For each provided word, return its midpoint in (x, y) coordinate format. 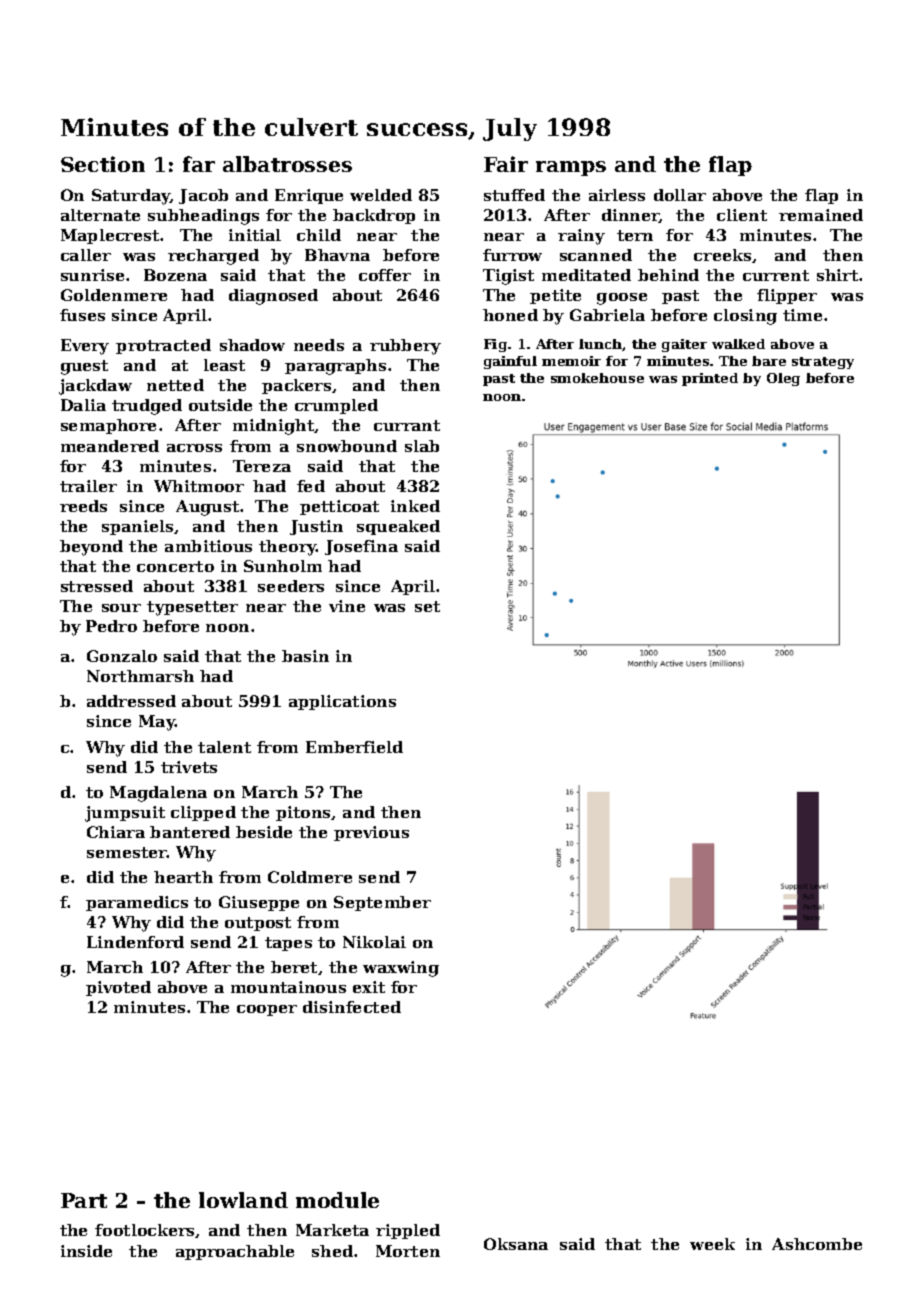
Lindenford (135, 942)
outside (220, 405)
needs (319, 345)
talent (224, 747)
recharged (213, 257)
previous (371, 833)
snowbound (347, 446)
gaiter (684, 345)
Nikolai (374, 942)
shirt (837, 275)
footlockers (145, 1231)
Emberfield (354, 747)
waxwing (401, 969)
